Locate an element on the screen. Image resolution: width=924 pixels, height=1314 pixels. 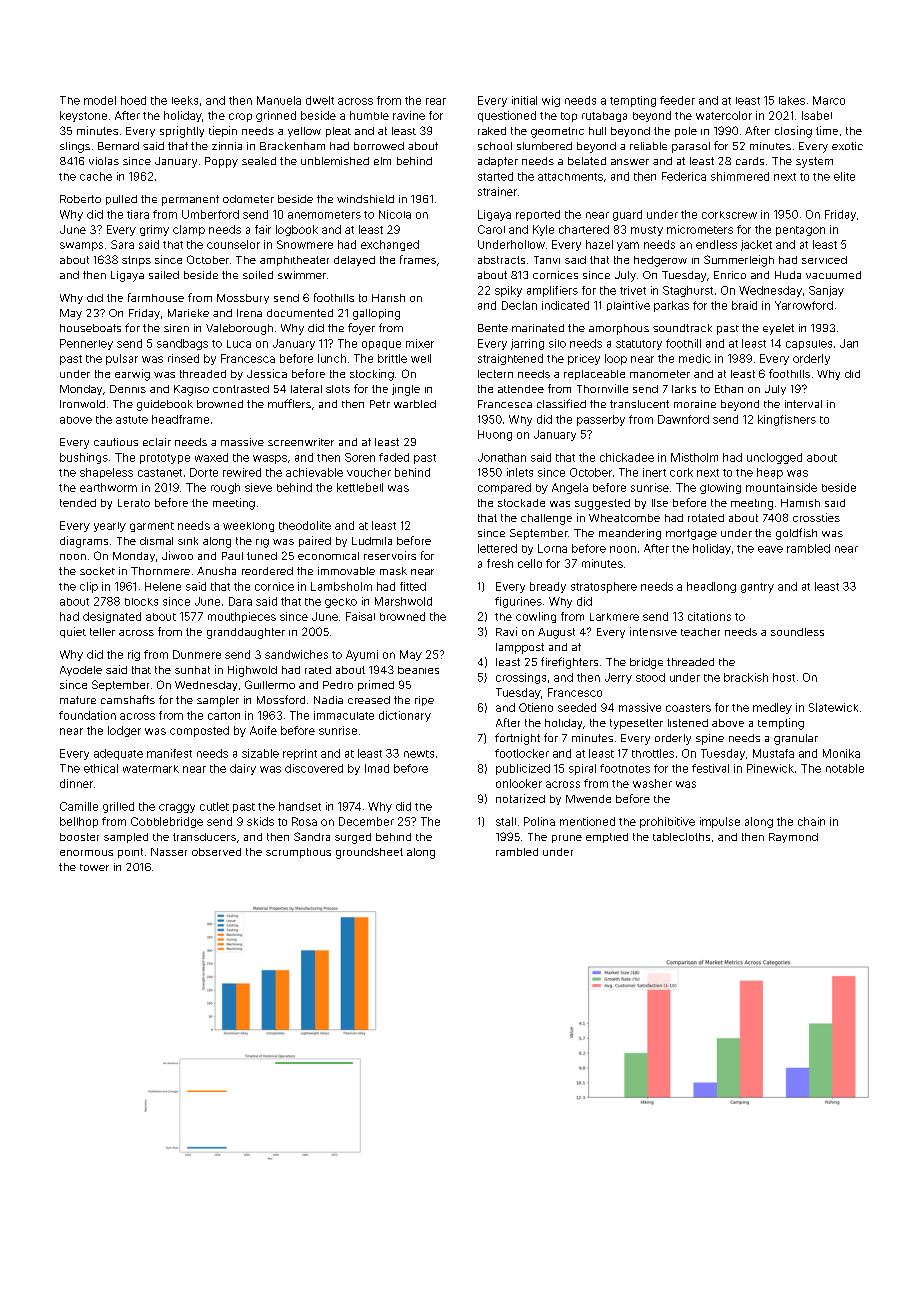
soundless is located at coordinates (797, 632).
